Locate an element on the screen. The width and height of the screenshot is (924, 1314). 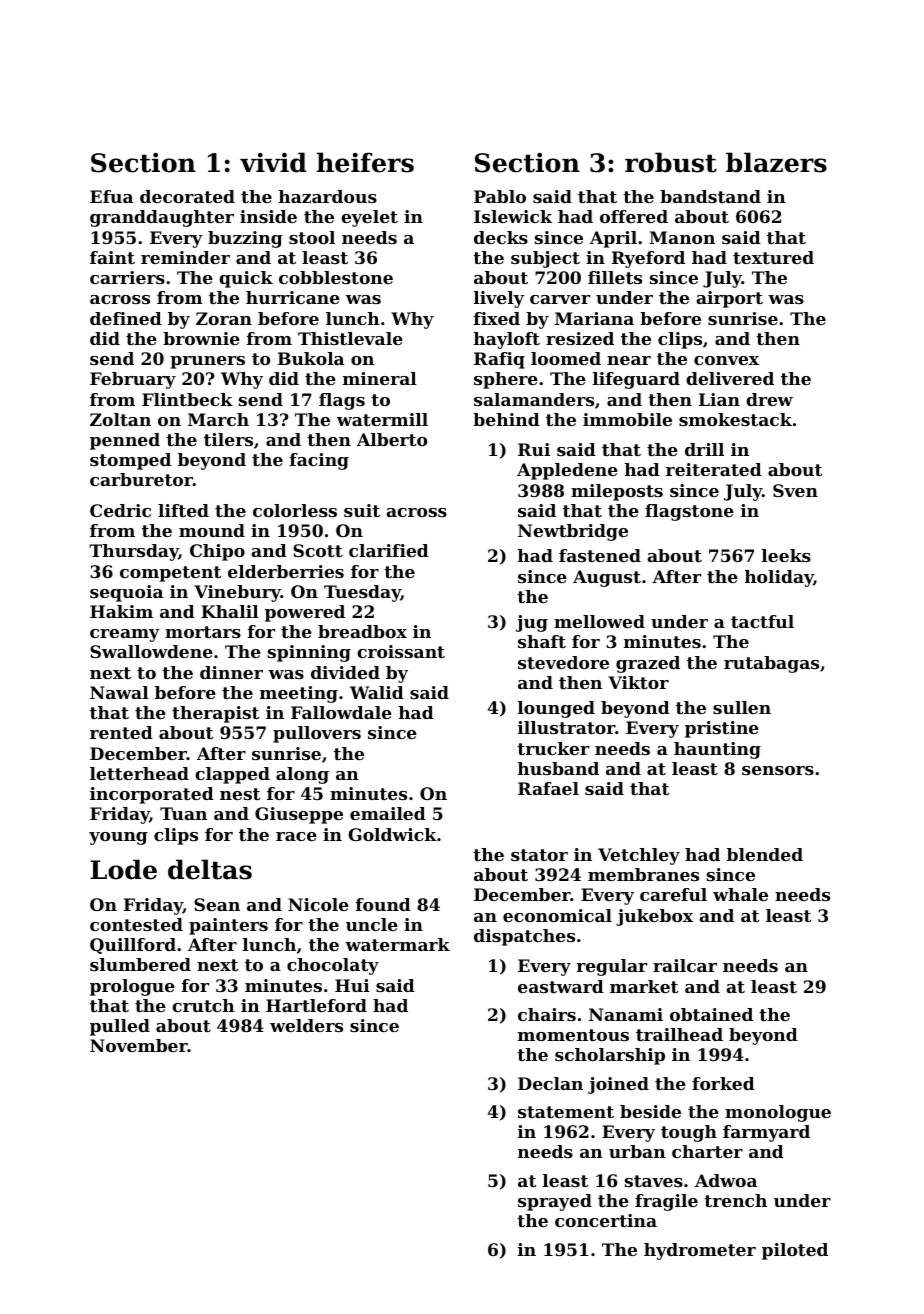
buzzing is located at coordinates (245, 239).
